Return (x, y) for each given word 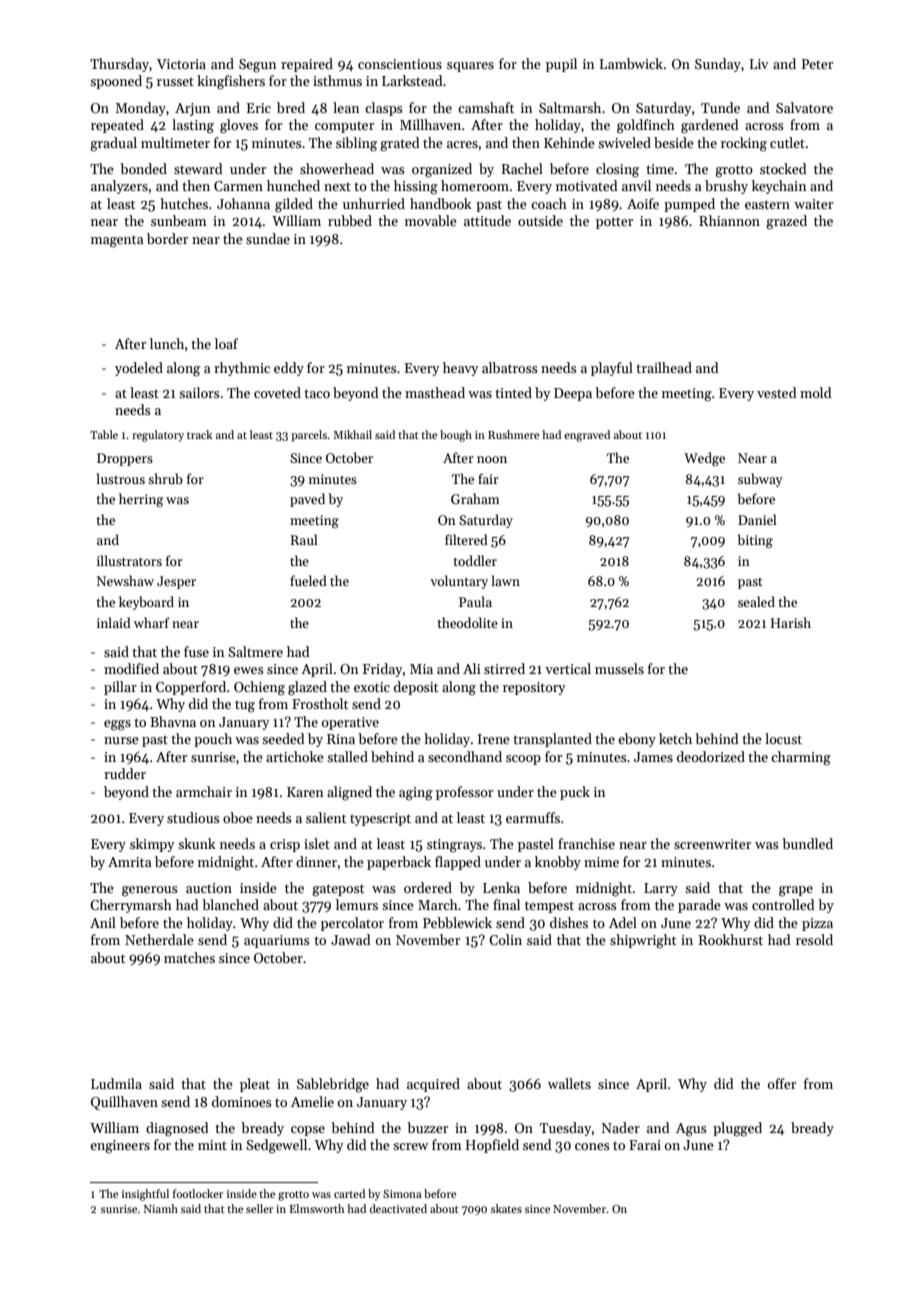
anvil (636, 185)
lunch (167, 343)
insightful (145, 1195)
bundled (807, 843)
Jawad (351, 939)
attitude (487, 220)
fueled (308, 580)
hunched (293, 185)
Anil (103, 922)
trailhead (664, 367)
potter (614, 223)
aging (416, 794)
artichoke (295, 756)
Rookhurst (731, 939)
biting (755, 541)
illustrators (129, 560)
